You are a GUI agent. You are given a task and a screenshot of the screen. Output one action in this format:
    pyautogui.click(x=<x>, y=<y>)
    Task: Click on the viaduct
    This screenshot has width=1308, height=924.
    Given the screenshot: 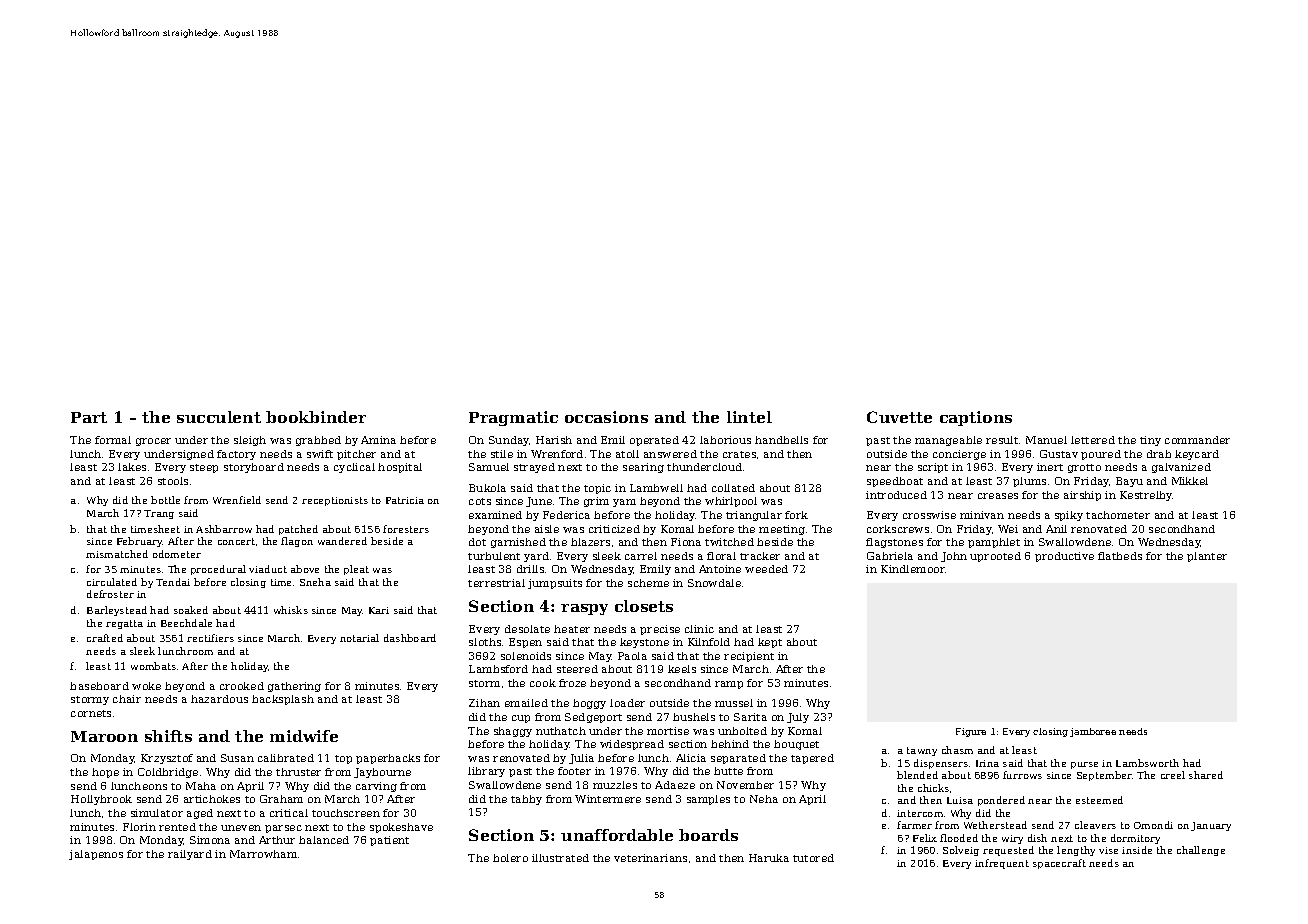 What is the action you would take?
    pyautogui.click(x=268, y=569)
